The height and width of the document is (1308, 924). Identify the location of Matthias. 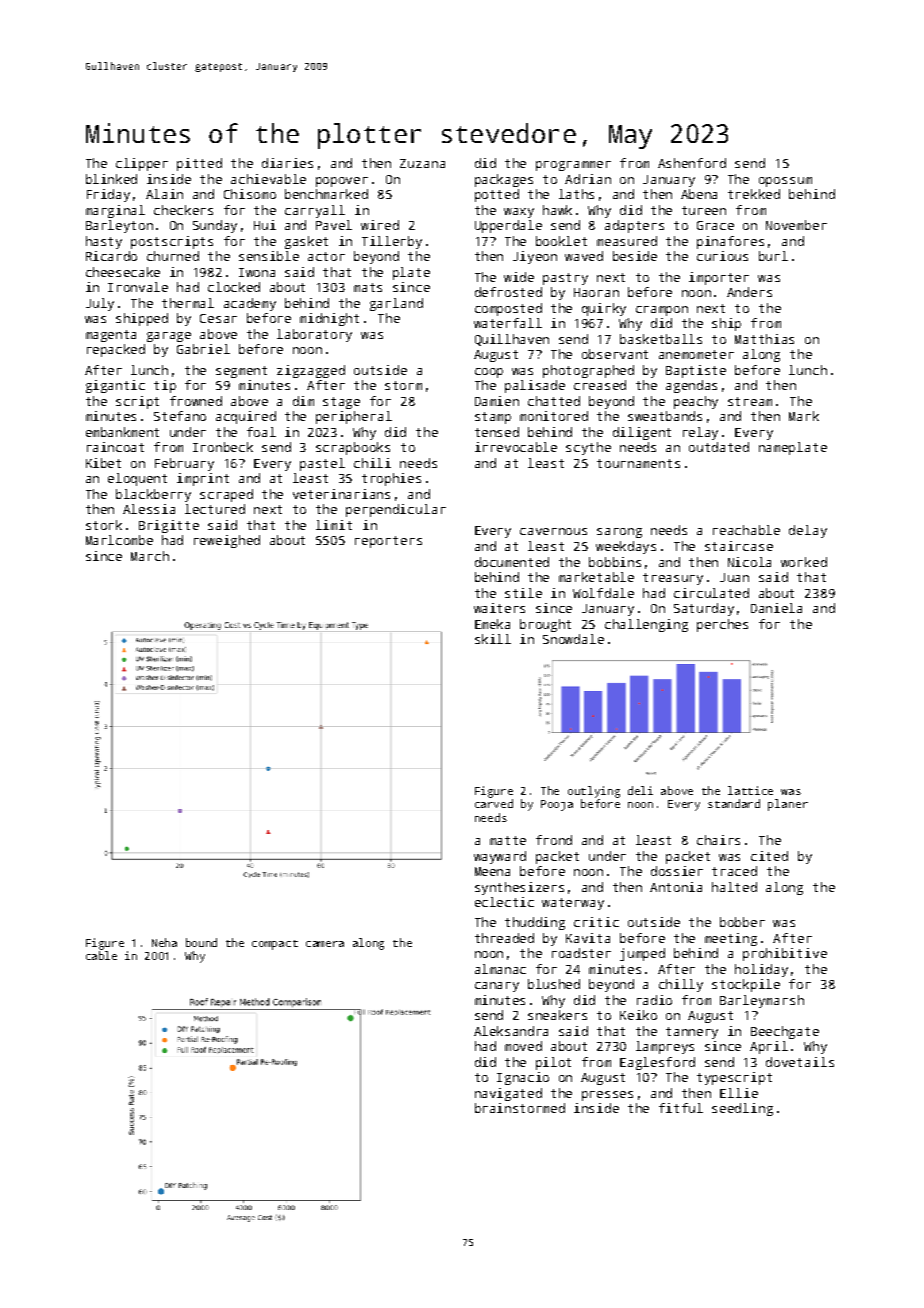
(764, 339).
